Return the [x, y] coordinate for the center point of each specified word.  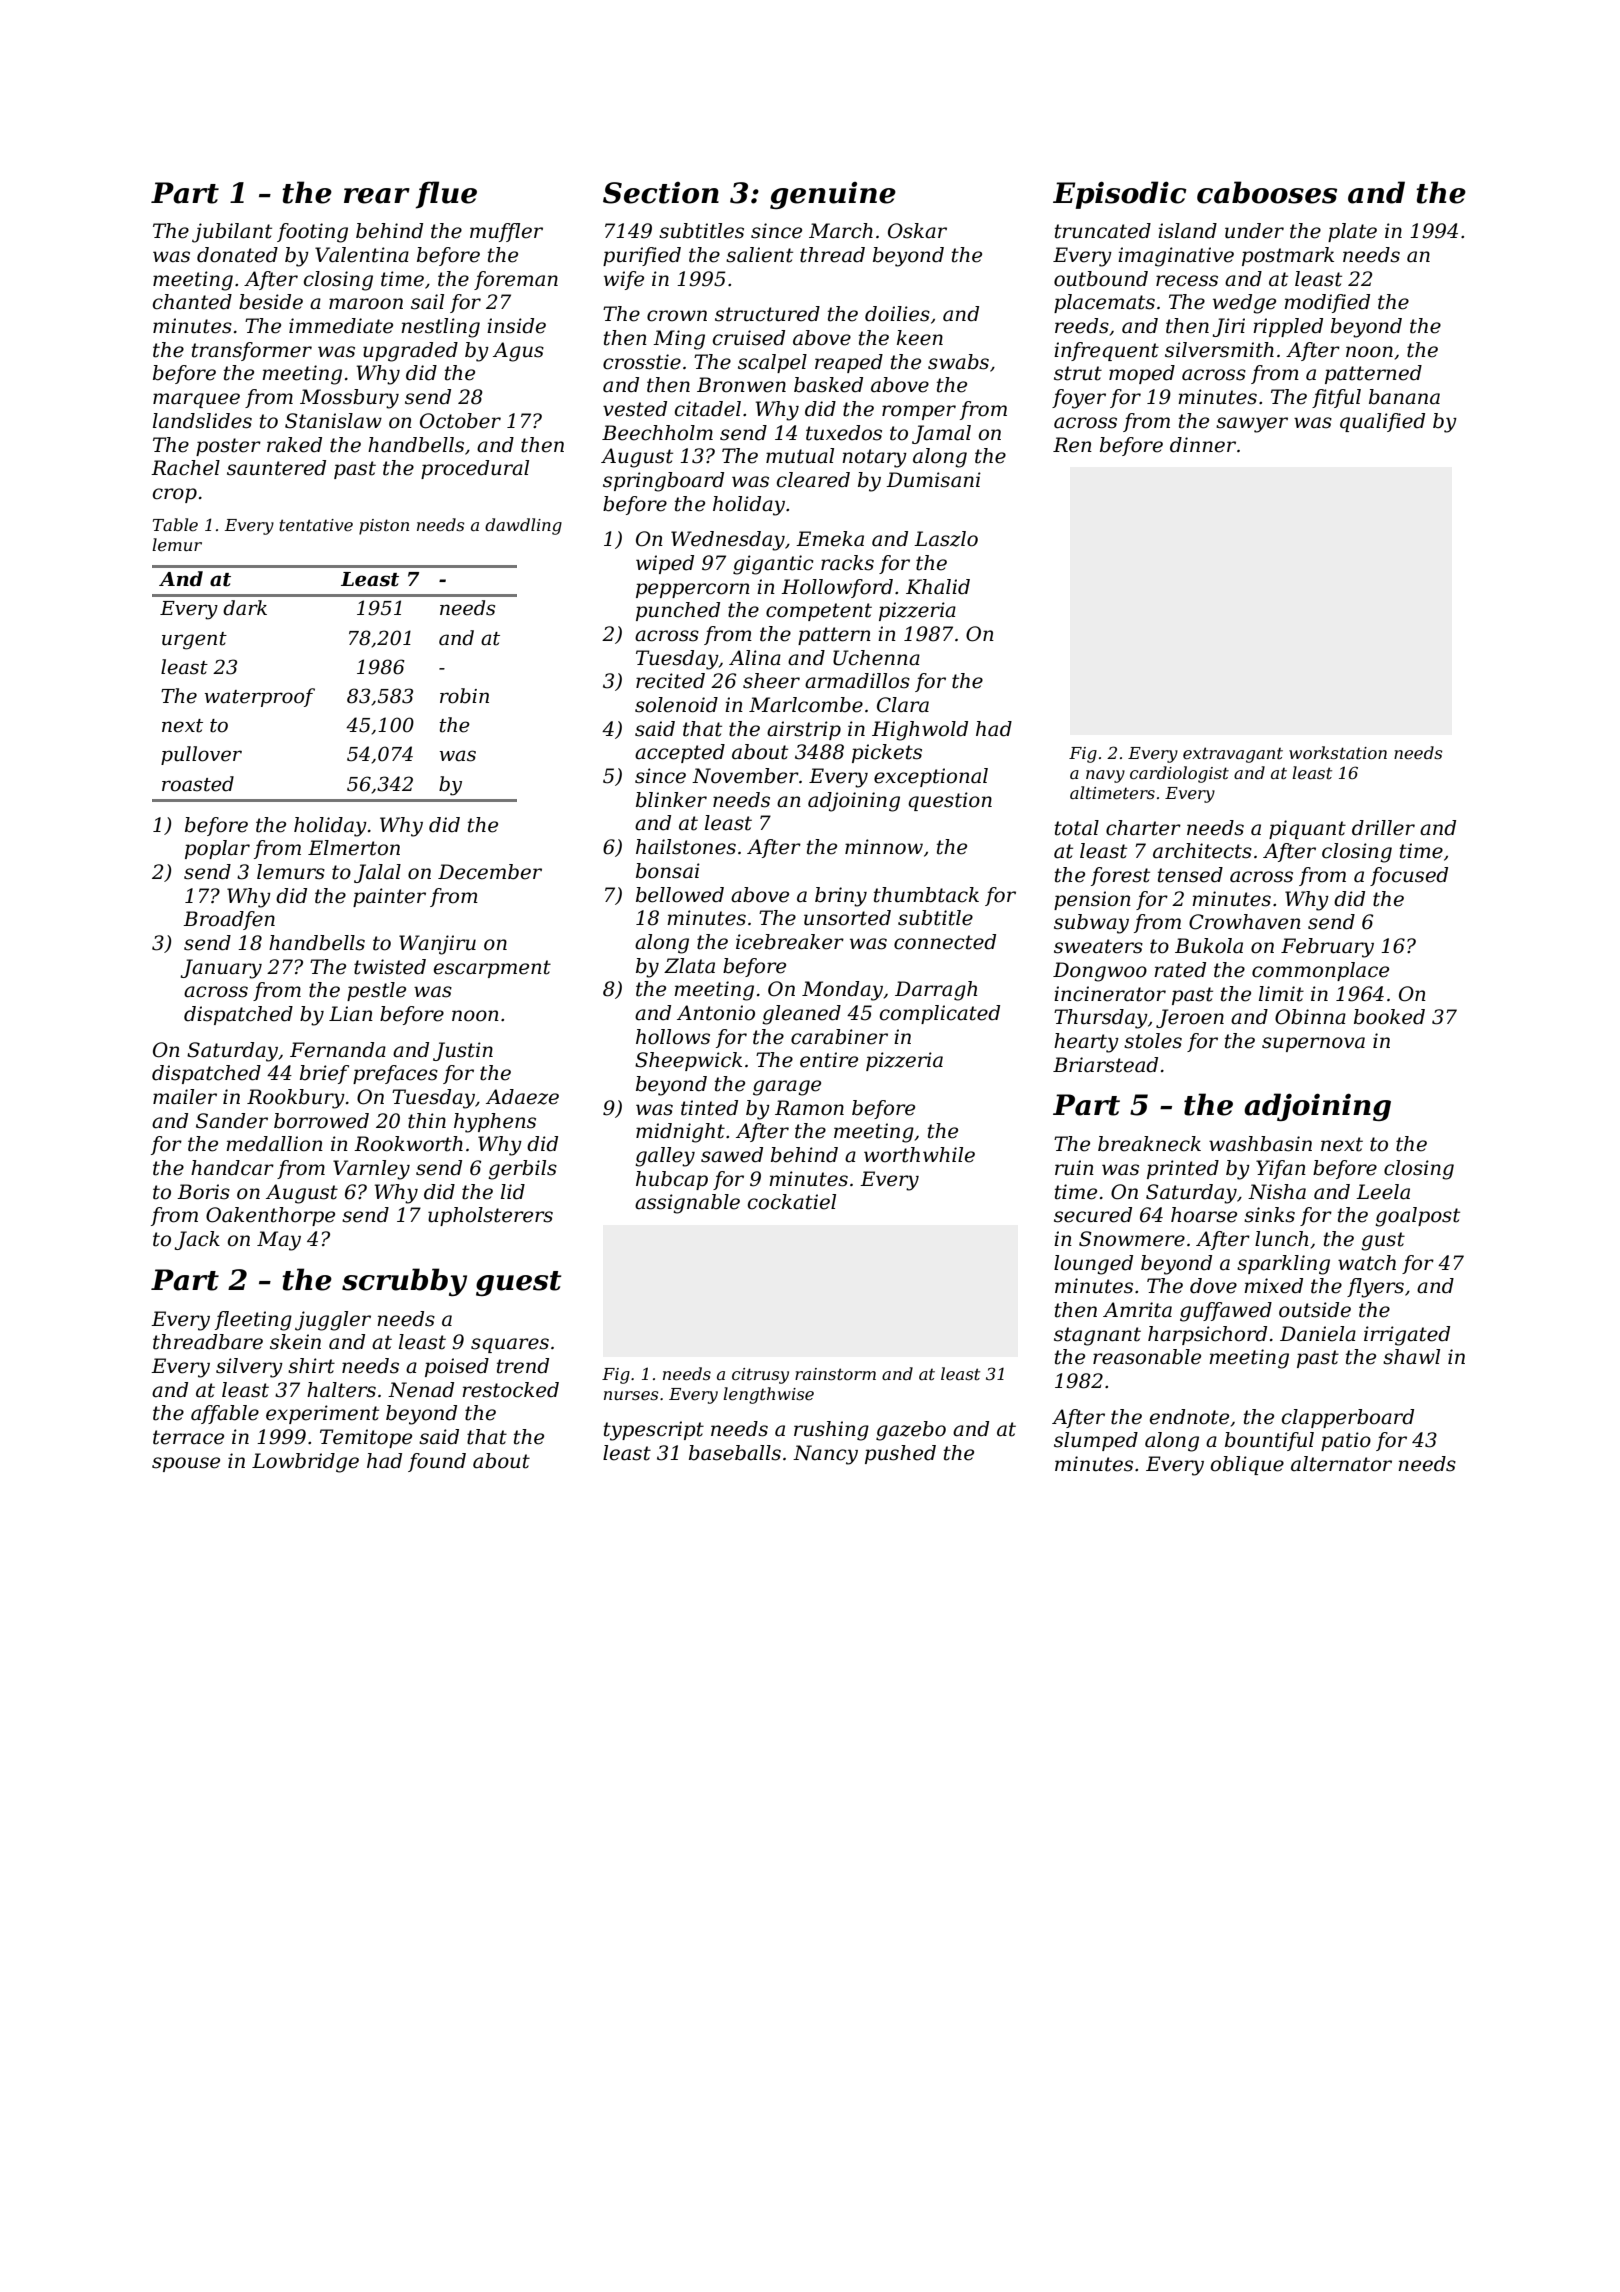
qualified [1382, 422]
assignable [687, 1204]
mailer [185, 1097]
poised [457, 1367]
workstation [1338, 752]
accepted [680, 753]
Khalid [938, 587]
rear [377, 196]
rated [1180, 970]
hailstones [686, 847]
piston [384, 527]
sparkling [1283, 1265]
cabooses [1267, 192]
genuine [833, 195]
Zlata [689, 966]
